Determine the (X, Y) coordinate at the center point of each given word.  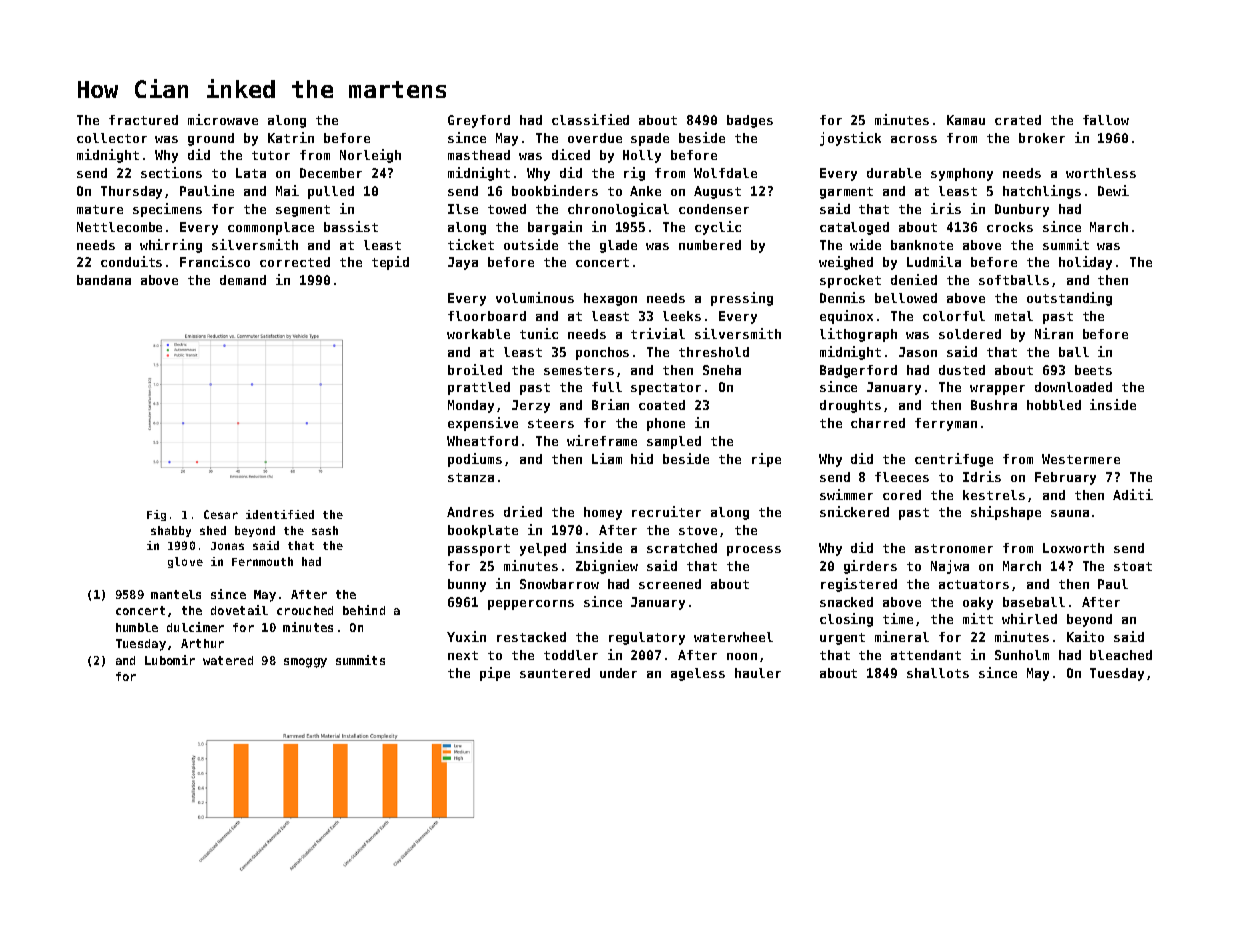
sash (325, 530)
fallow (1106, 120)
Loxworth (1073, 548)
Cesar (221, 514)
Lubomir (170, 660)
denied (914, 279)
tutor (271, 155)
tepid (390, 263)
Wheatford (482, 441)
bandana (104, 280)
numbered (710, 245)
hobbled (1054, 405)
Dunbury (1022, 210)
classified (590, 119)
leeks (682, 316)
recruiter (666, 511)
